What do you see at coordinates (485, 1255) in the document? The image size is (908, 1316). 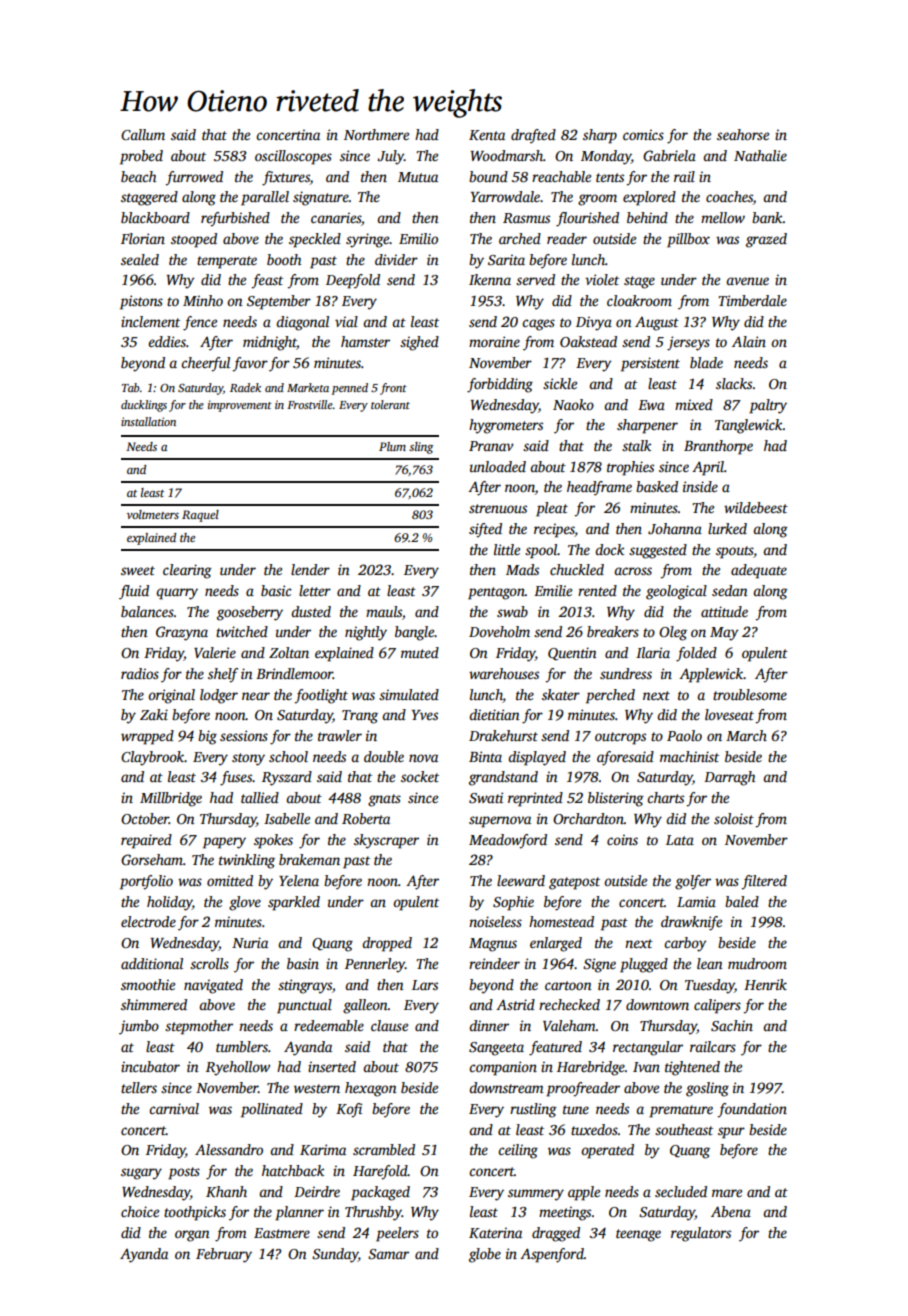 I see `globe` at bounding box center [485, 1255].
